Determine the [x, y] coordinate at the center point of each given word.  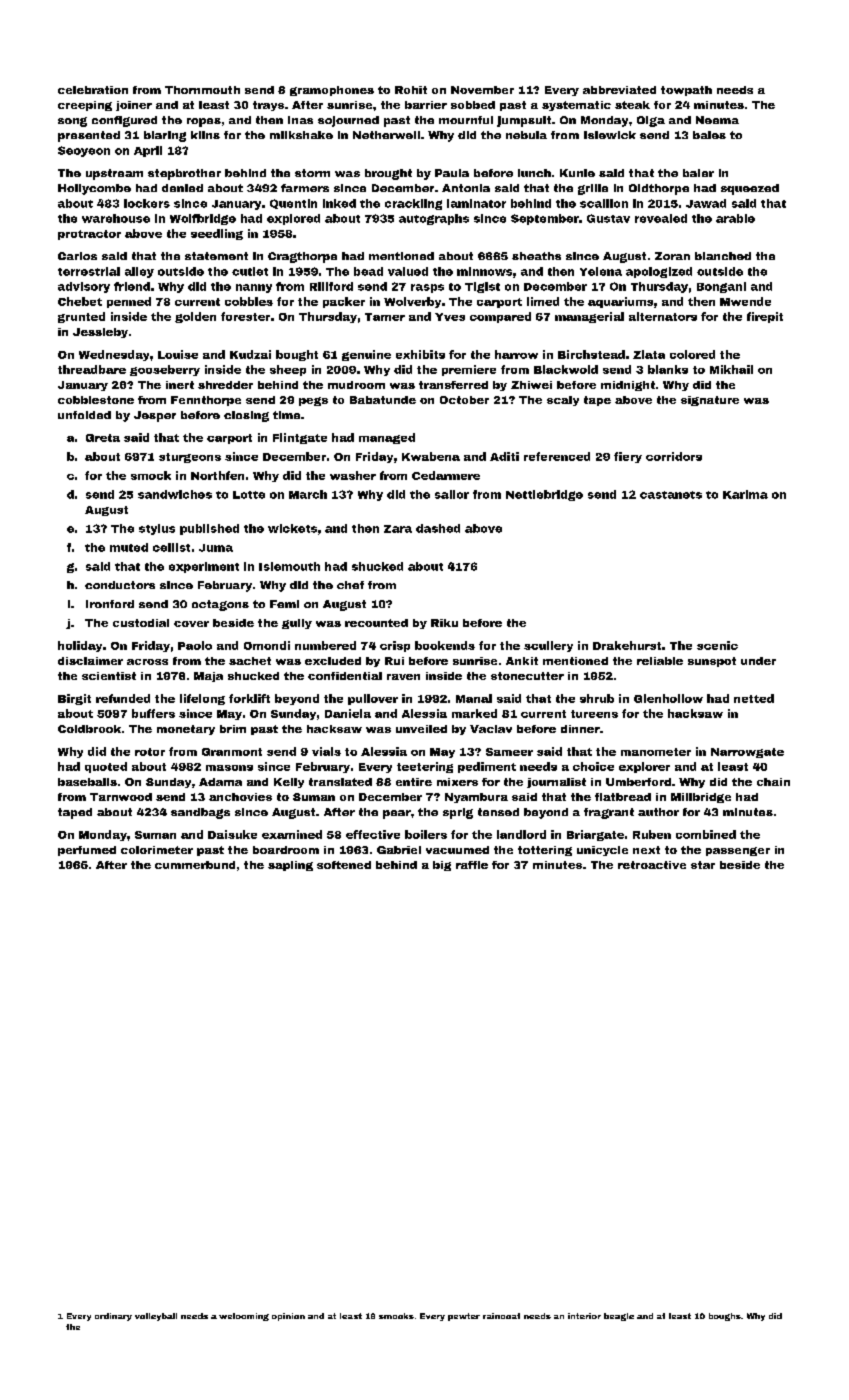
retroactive [652, 865]
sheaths [536, 256]
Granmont [232, 752]
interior [584, 1316]
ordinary [113, 1317]
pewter [464, 1317]
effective [373, 834]
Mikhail [731, 369]
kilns [205, 135]
